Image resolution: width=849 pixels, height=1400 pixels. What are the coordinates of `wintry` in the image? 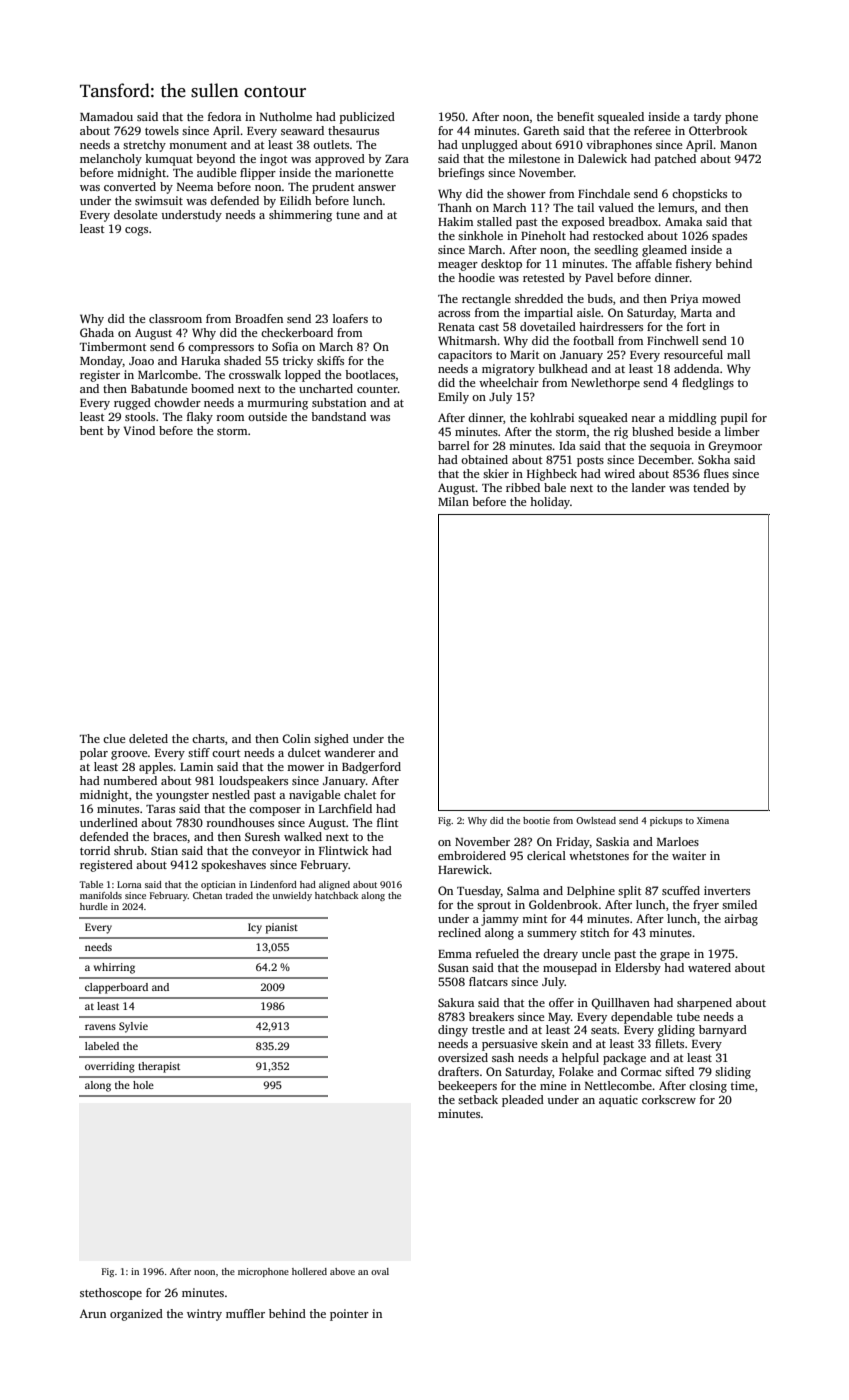 It's located at (204, 1315).
